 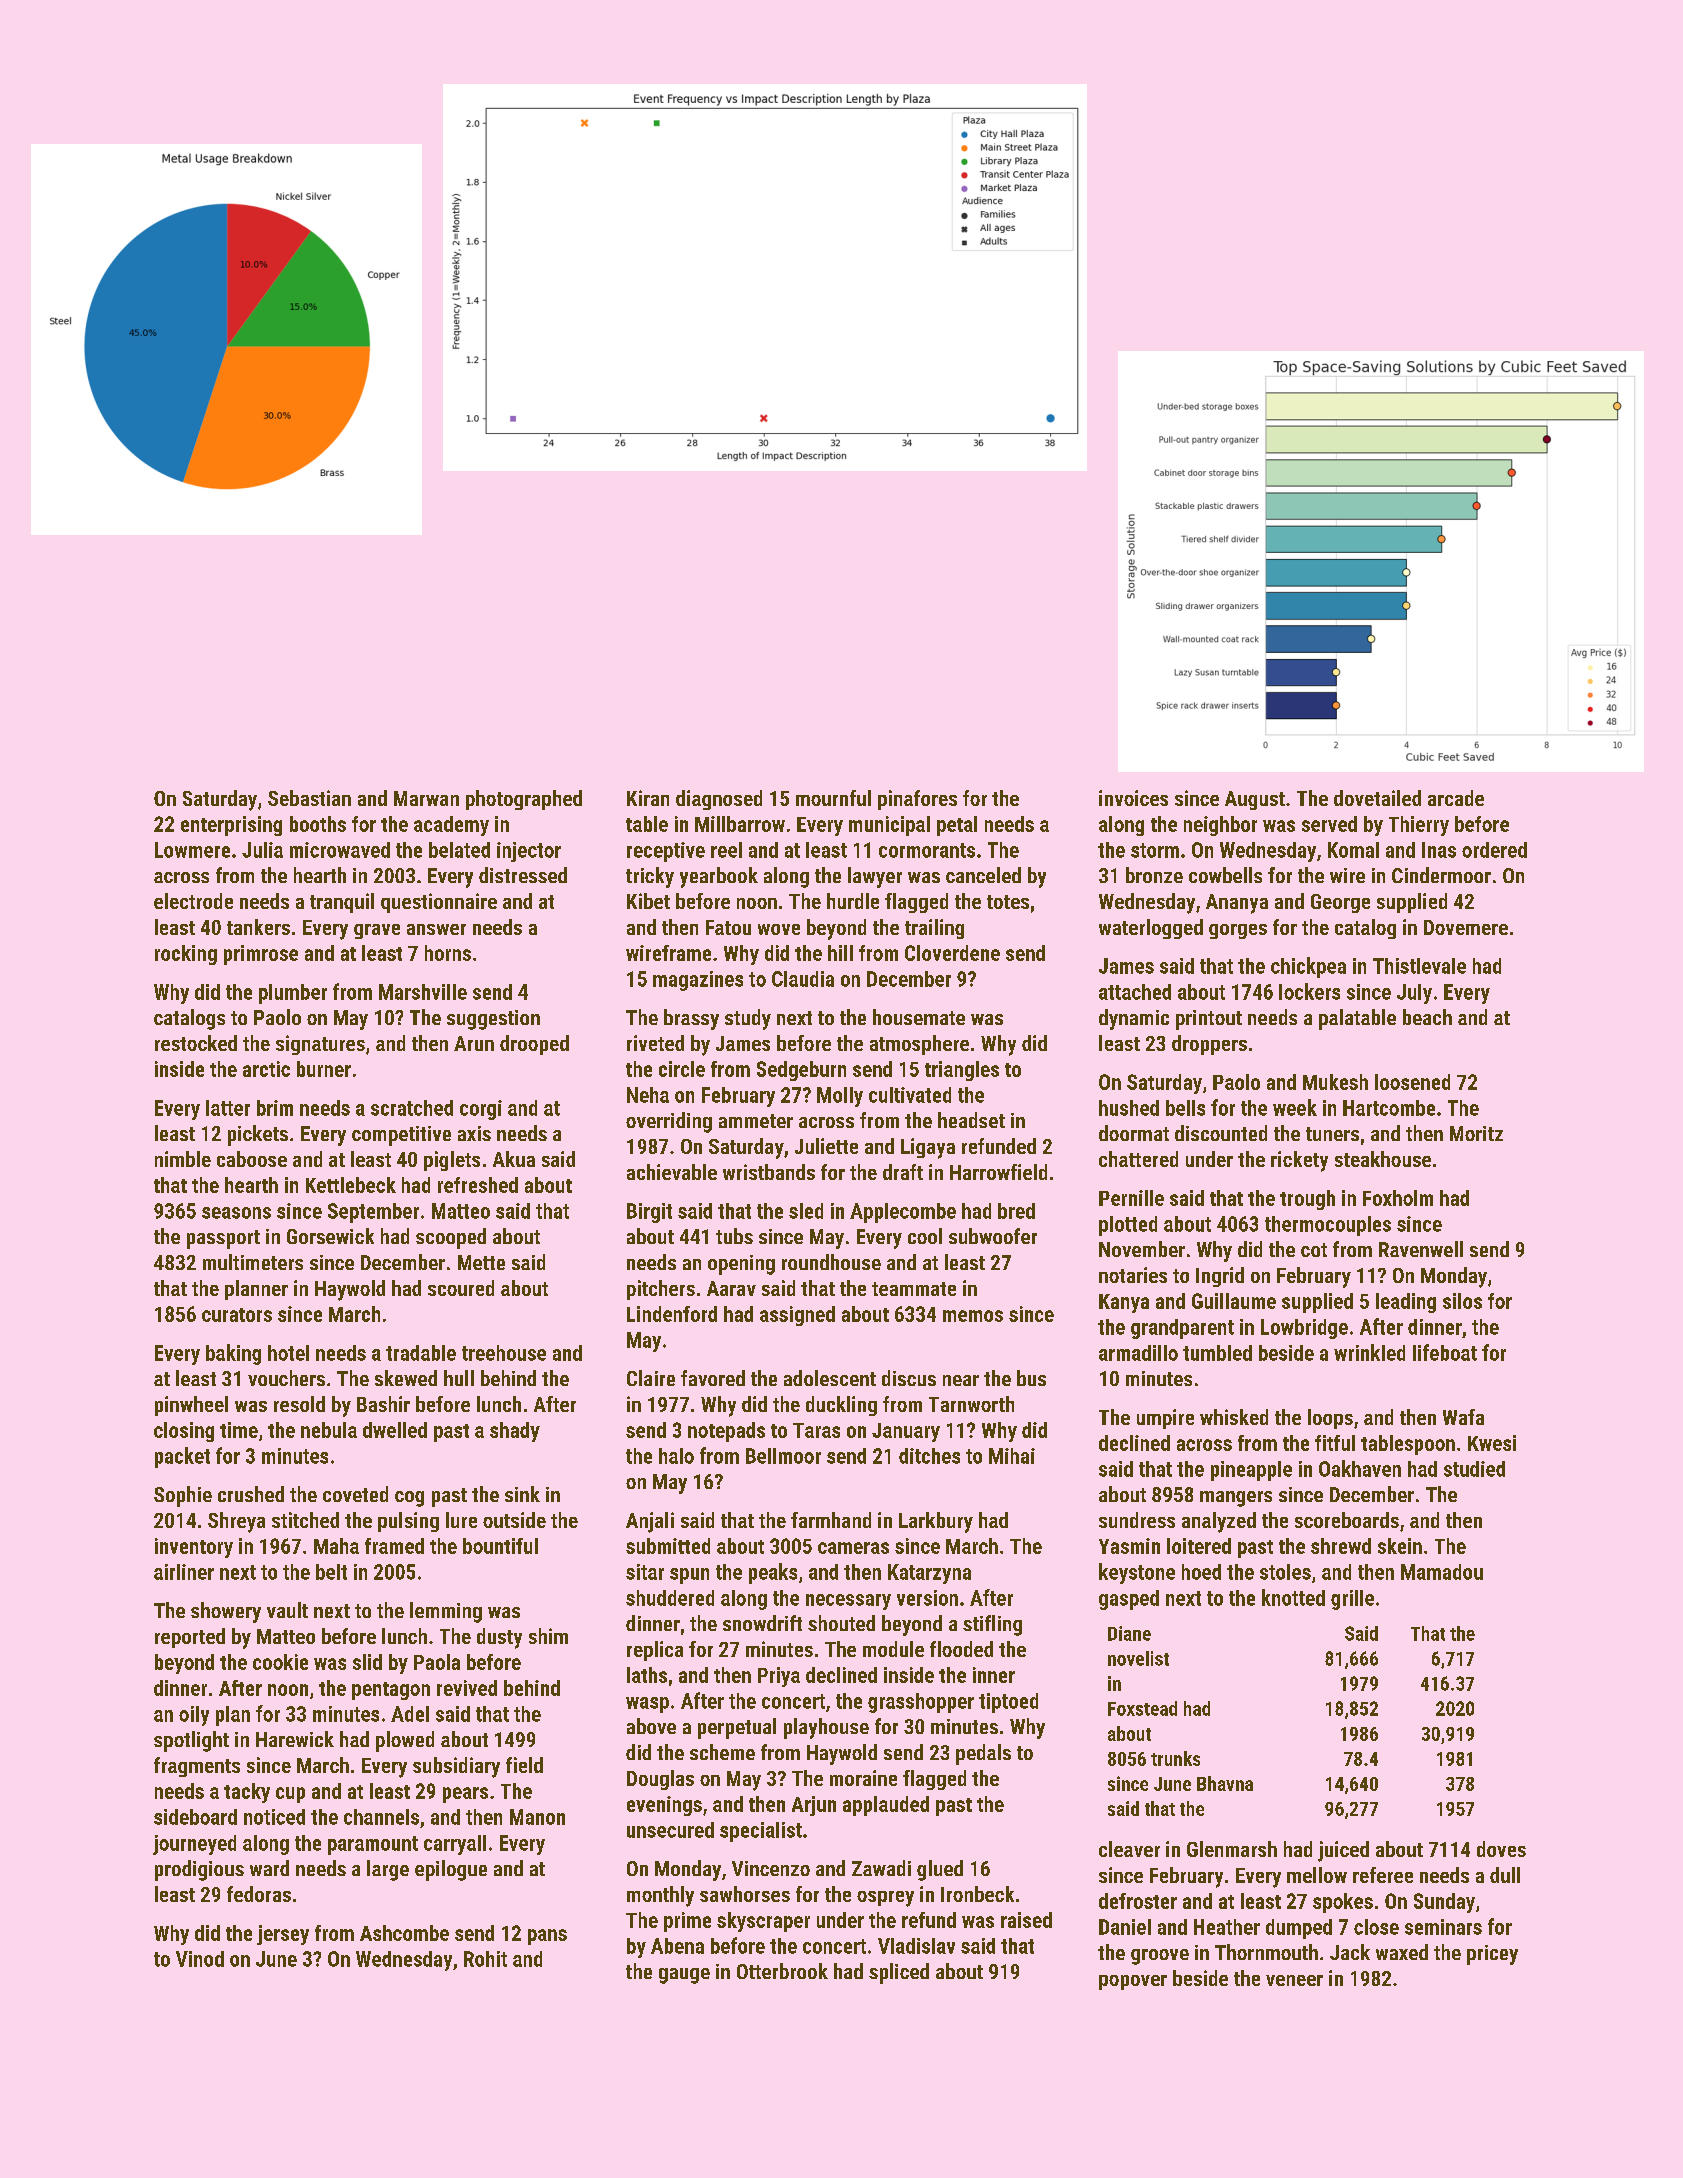 I want to click on veneer, so click(x=1294, y=1980).
